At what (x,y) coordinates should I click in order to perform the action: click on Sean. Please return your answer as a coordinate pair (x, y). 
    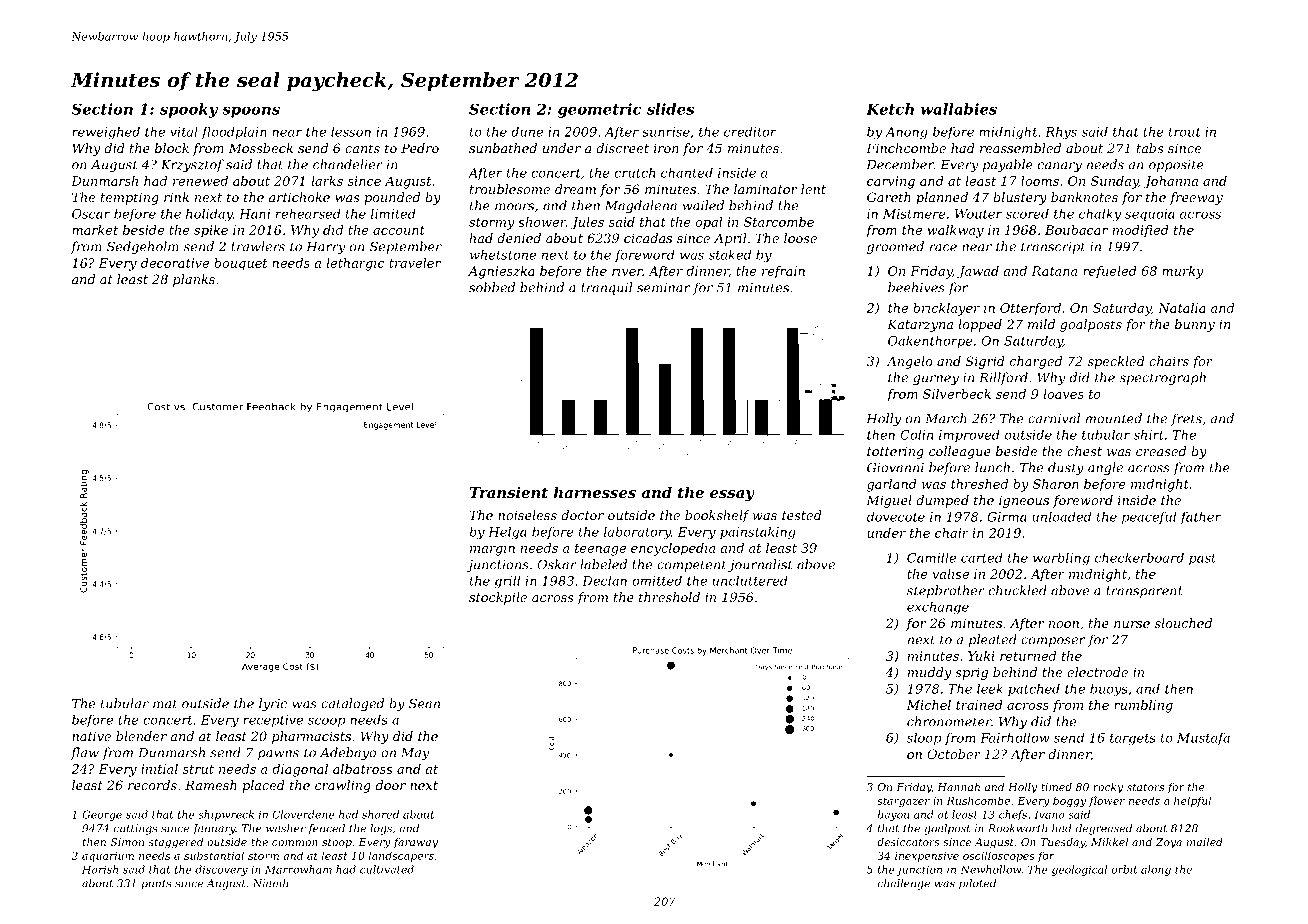
    Looking at the image, I should click on (424, 703).
